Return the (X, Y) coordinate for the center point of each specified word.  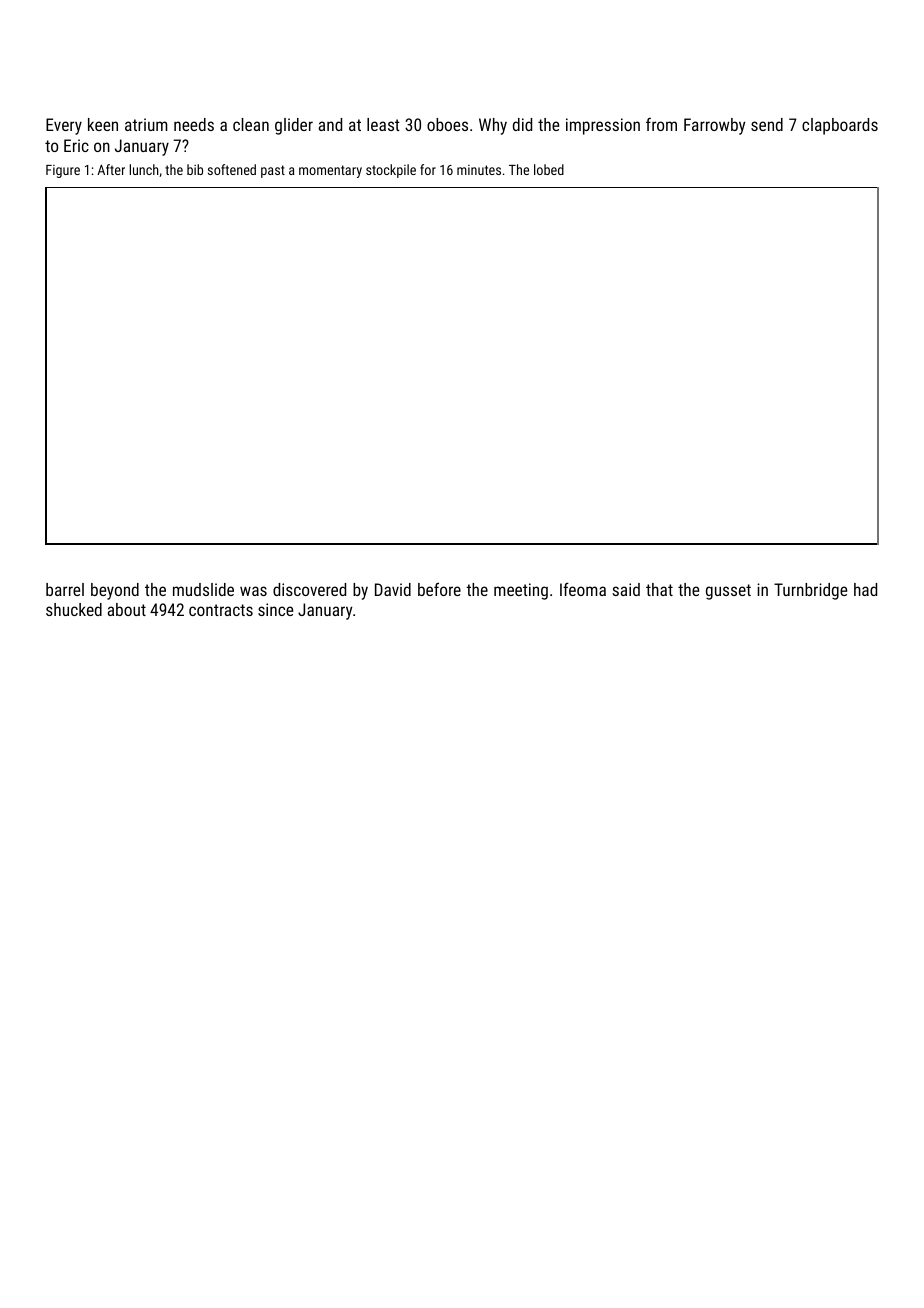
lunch (144, 169)
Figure (63, 171)
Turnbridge (810, 591)
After (111, 169)
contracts (221, 610)
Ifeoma (583, 589)
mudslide (203, 589)
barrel (65, 589)
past (273, 171)
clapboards (840, 126)
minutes (479, 170)
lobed (549, 169)
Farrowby (714, 126)
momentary (330, 171)
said (626, 589)
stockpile (391, 171)
